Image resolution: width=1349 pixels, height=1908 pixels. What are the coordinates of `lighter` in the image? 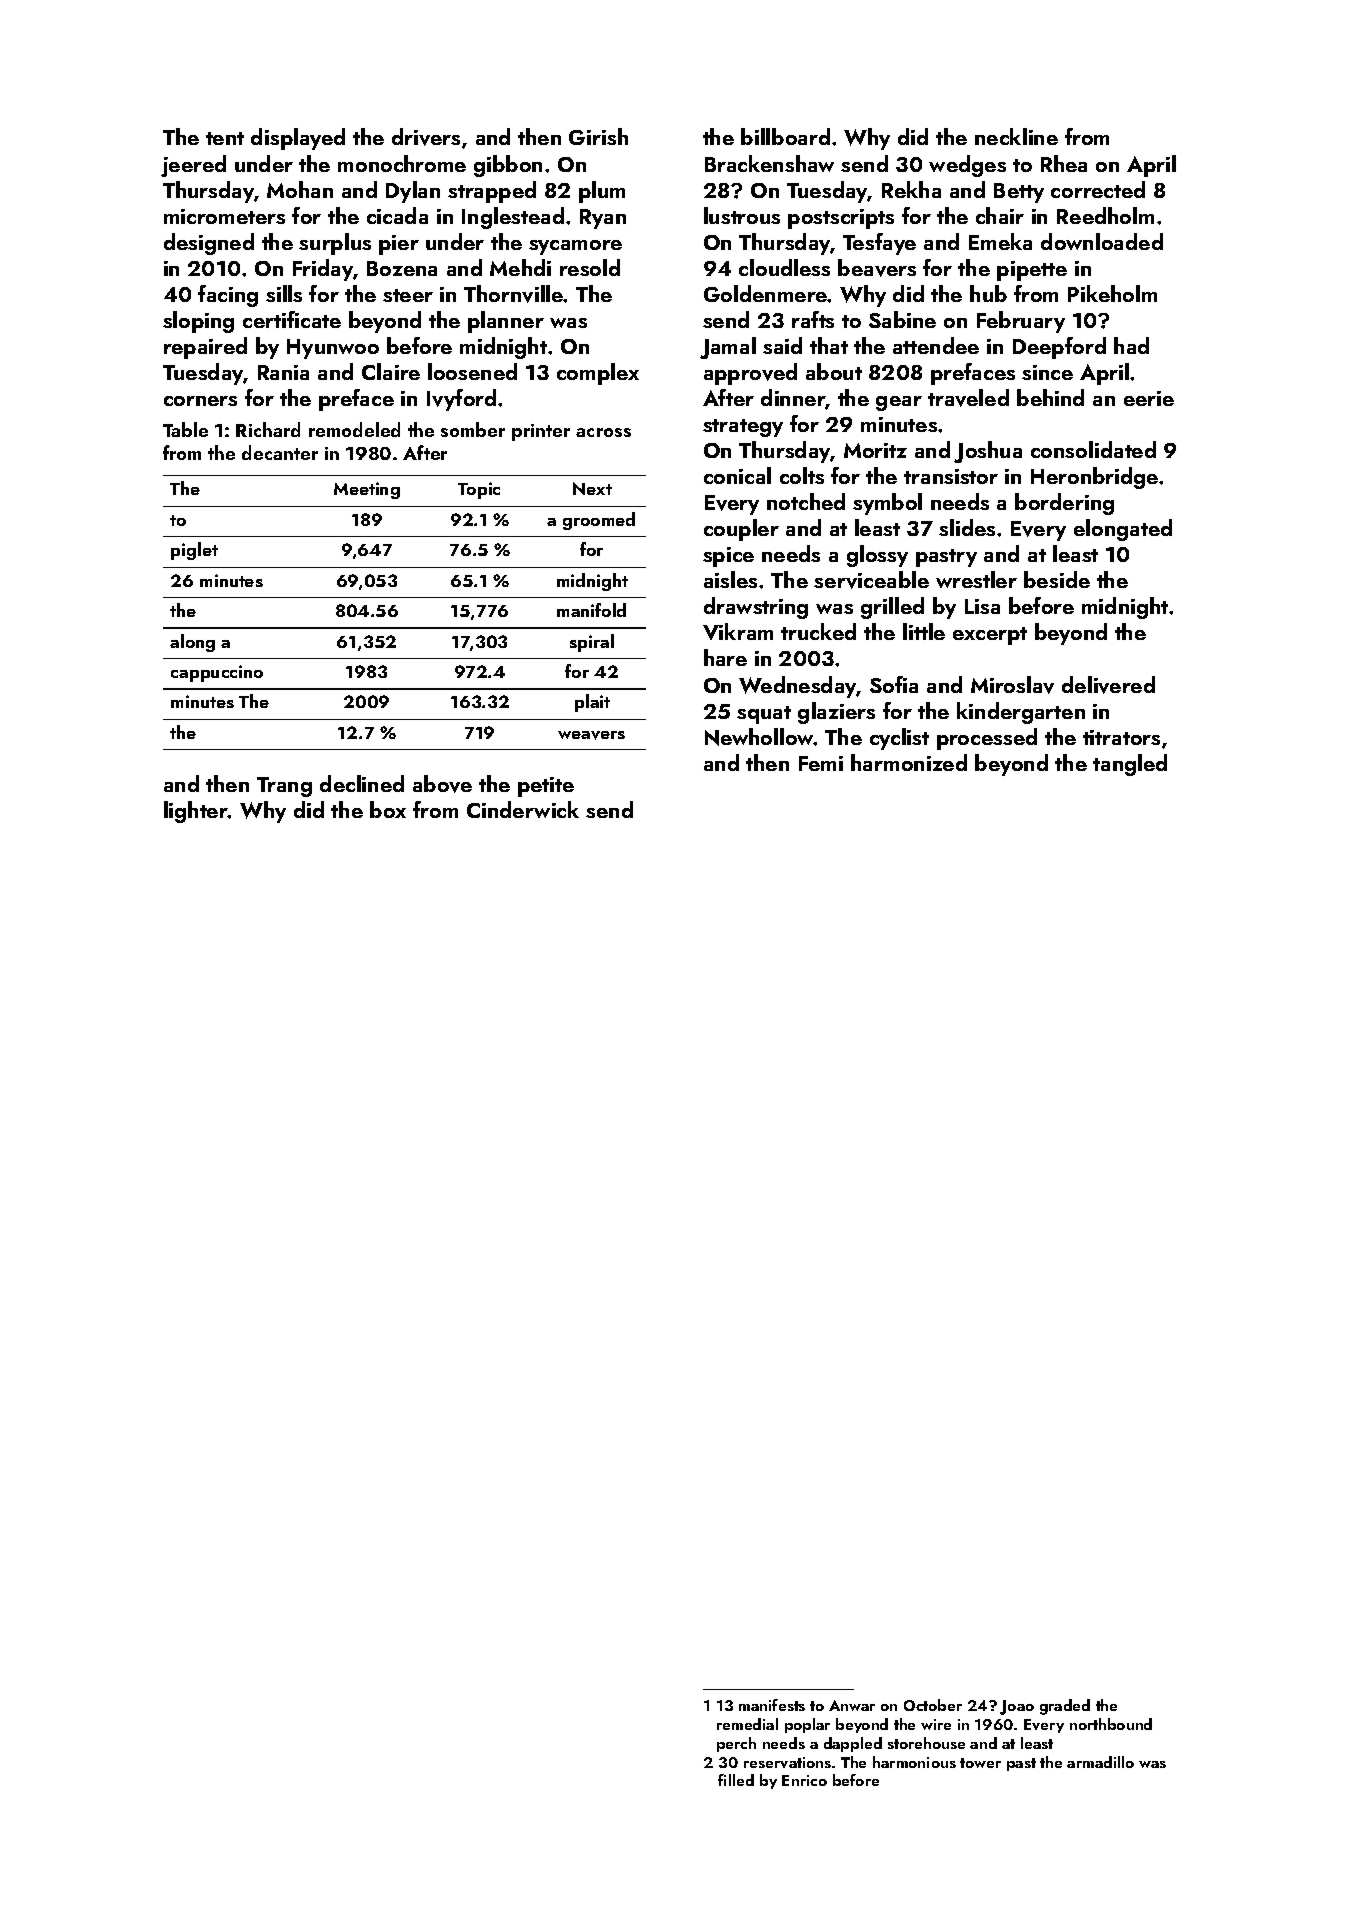 It's located at (196, 812).
